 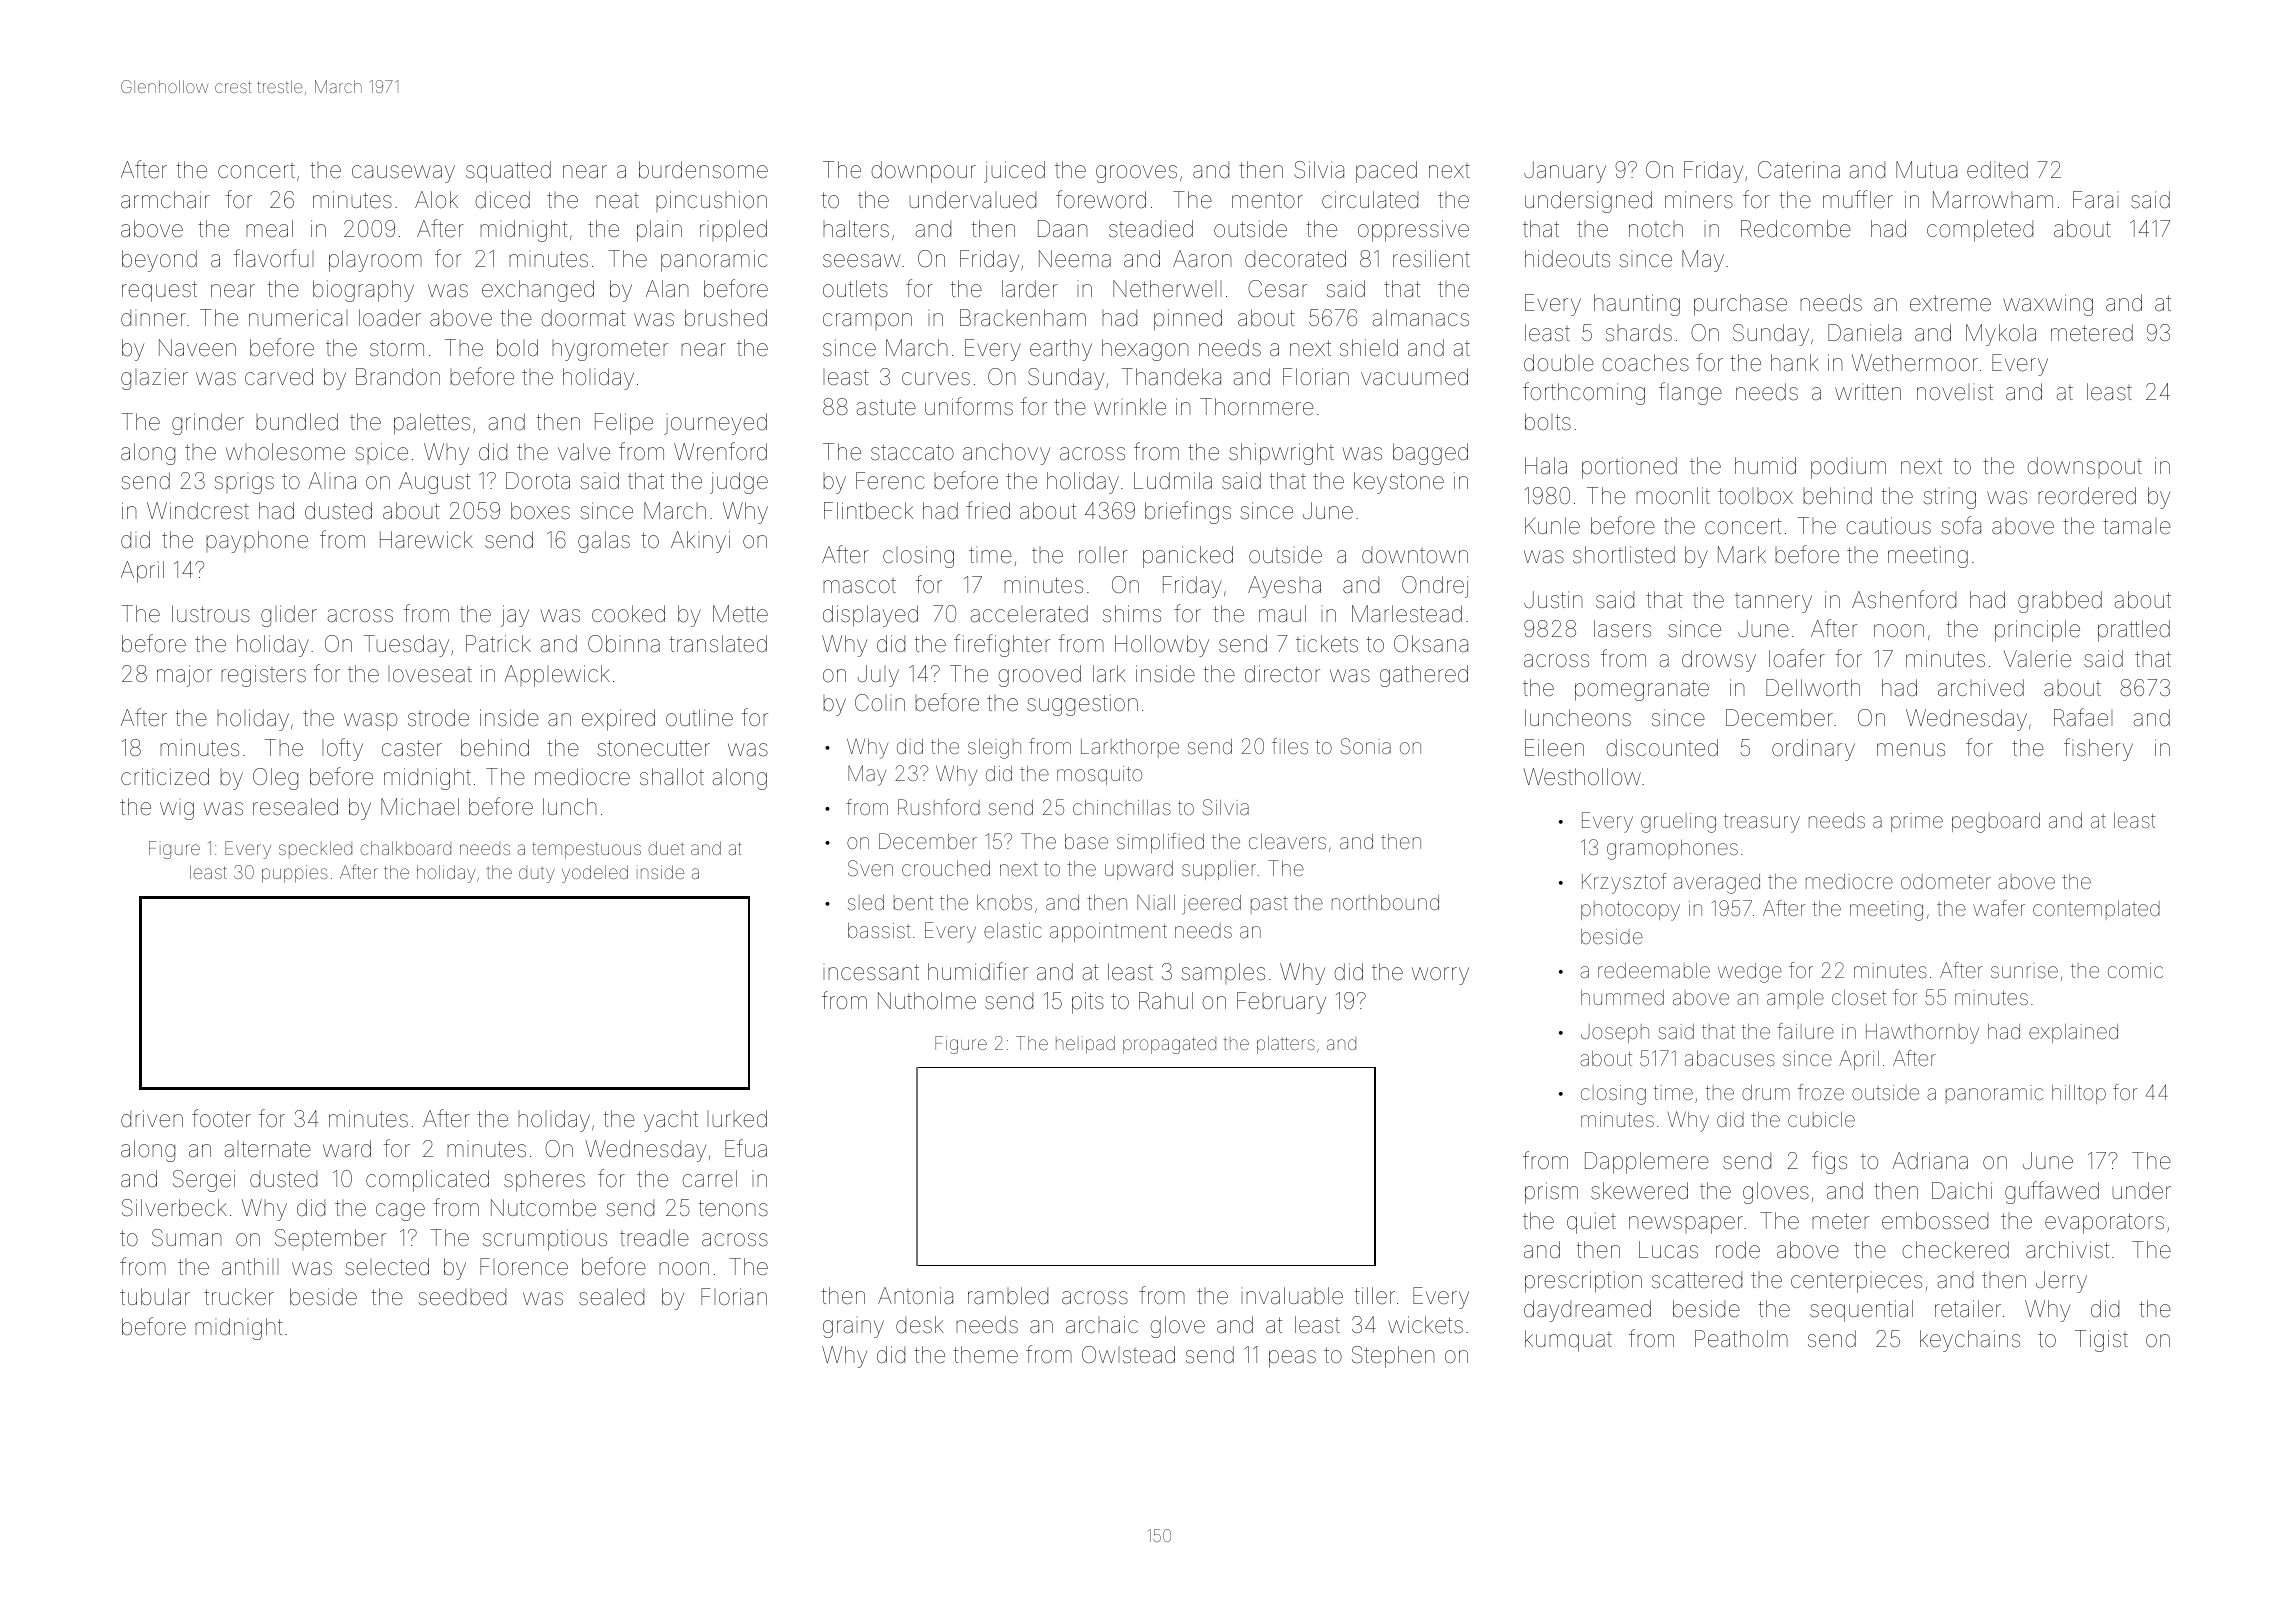 I want to click on toolbox, so click(x=1755, y=496).
